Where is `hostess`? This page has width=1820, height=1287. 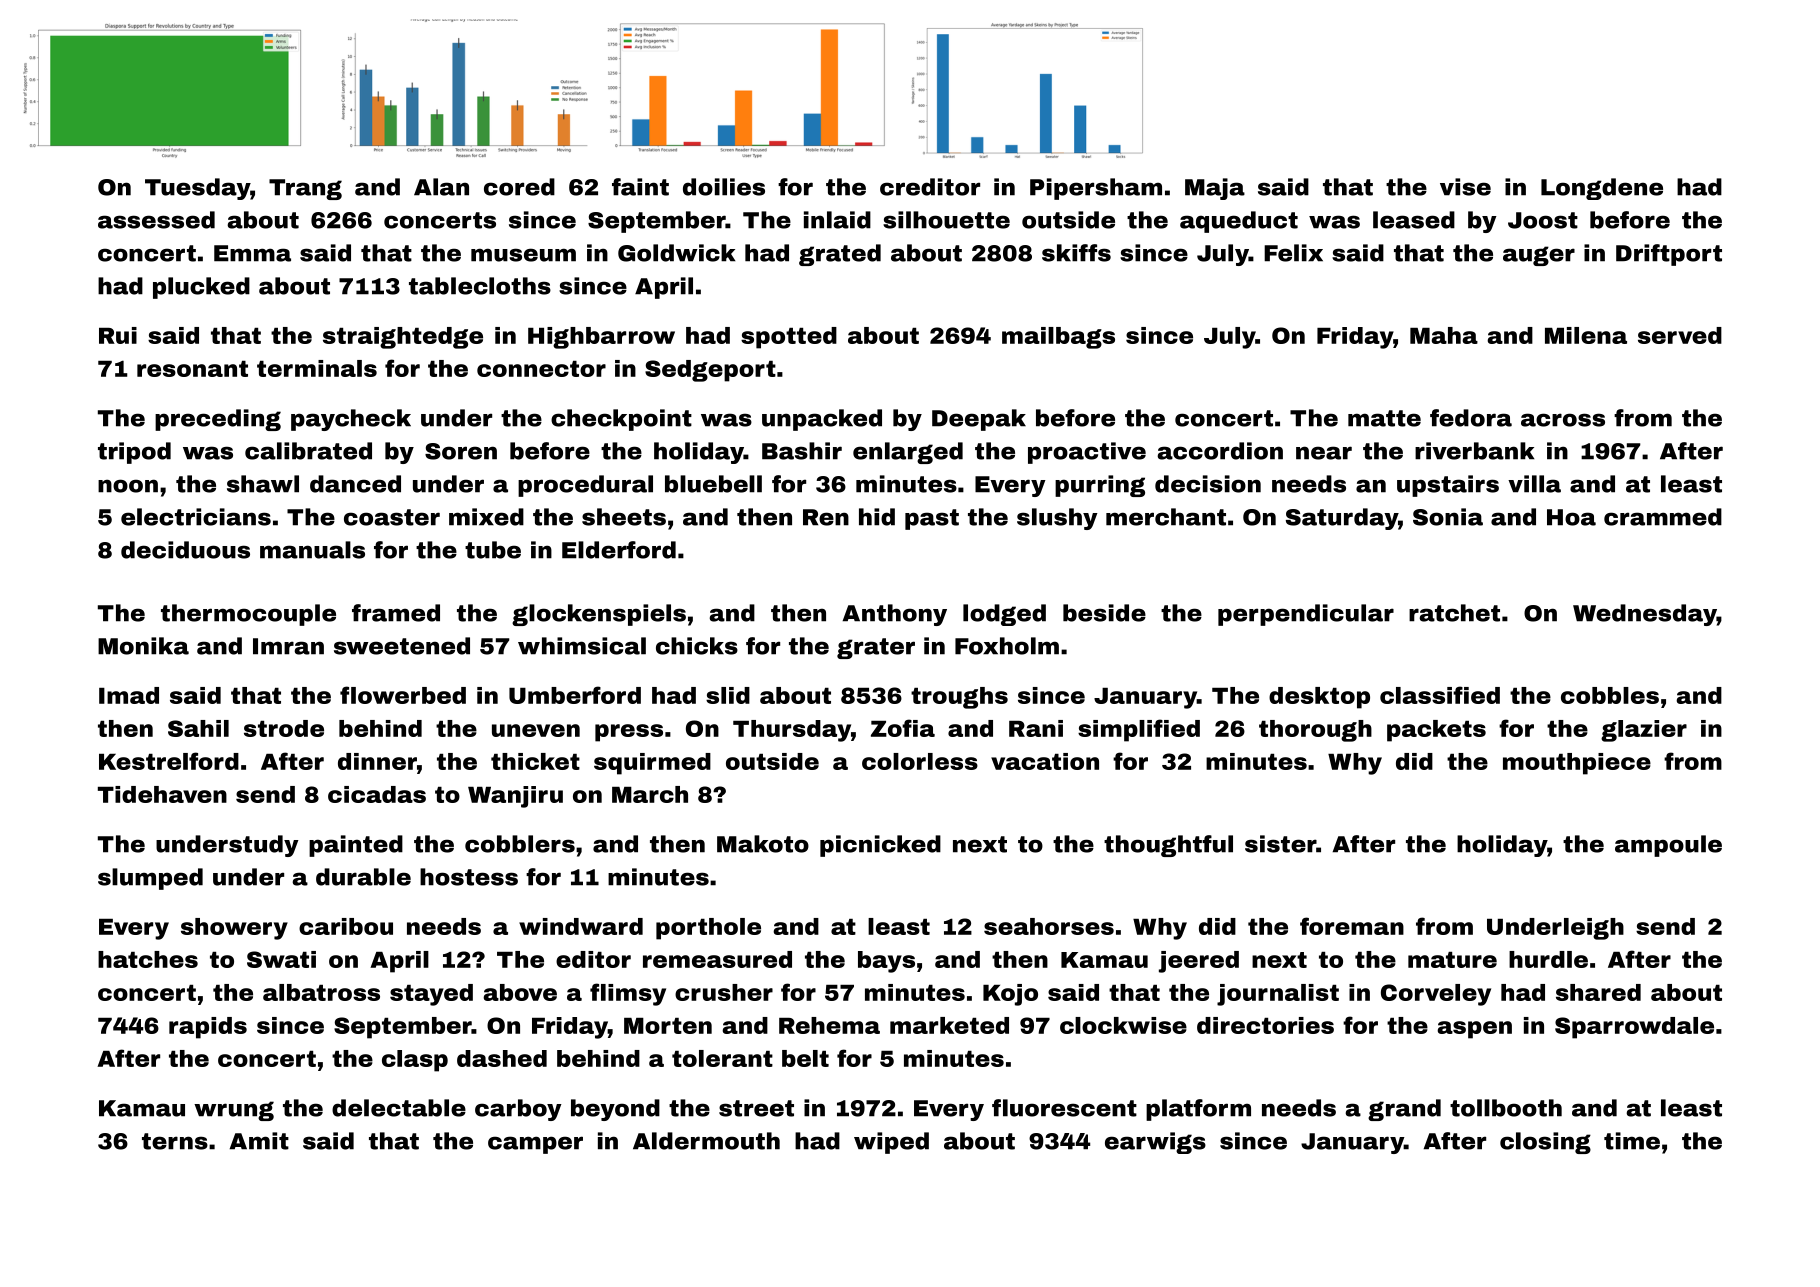 hostess is located at coordinates (469, 877).
